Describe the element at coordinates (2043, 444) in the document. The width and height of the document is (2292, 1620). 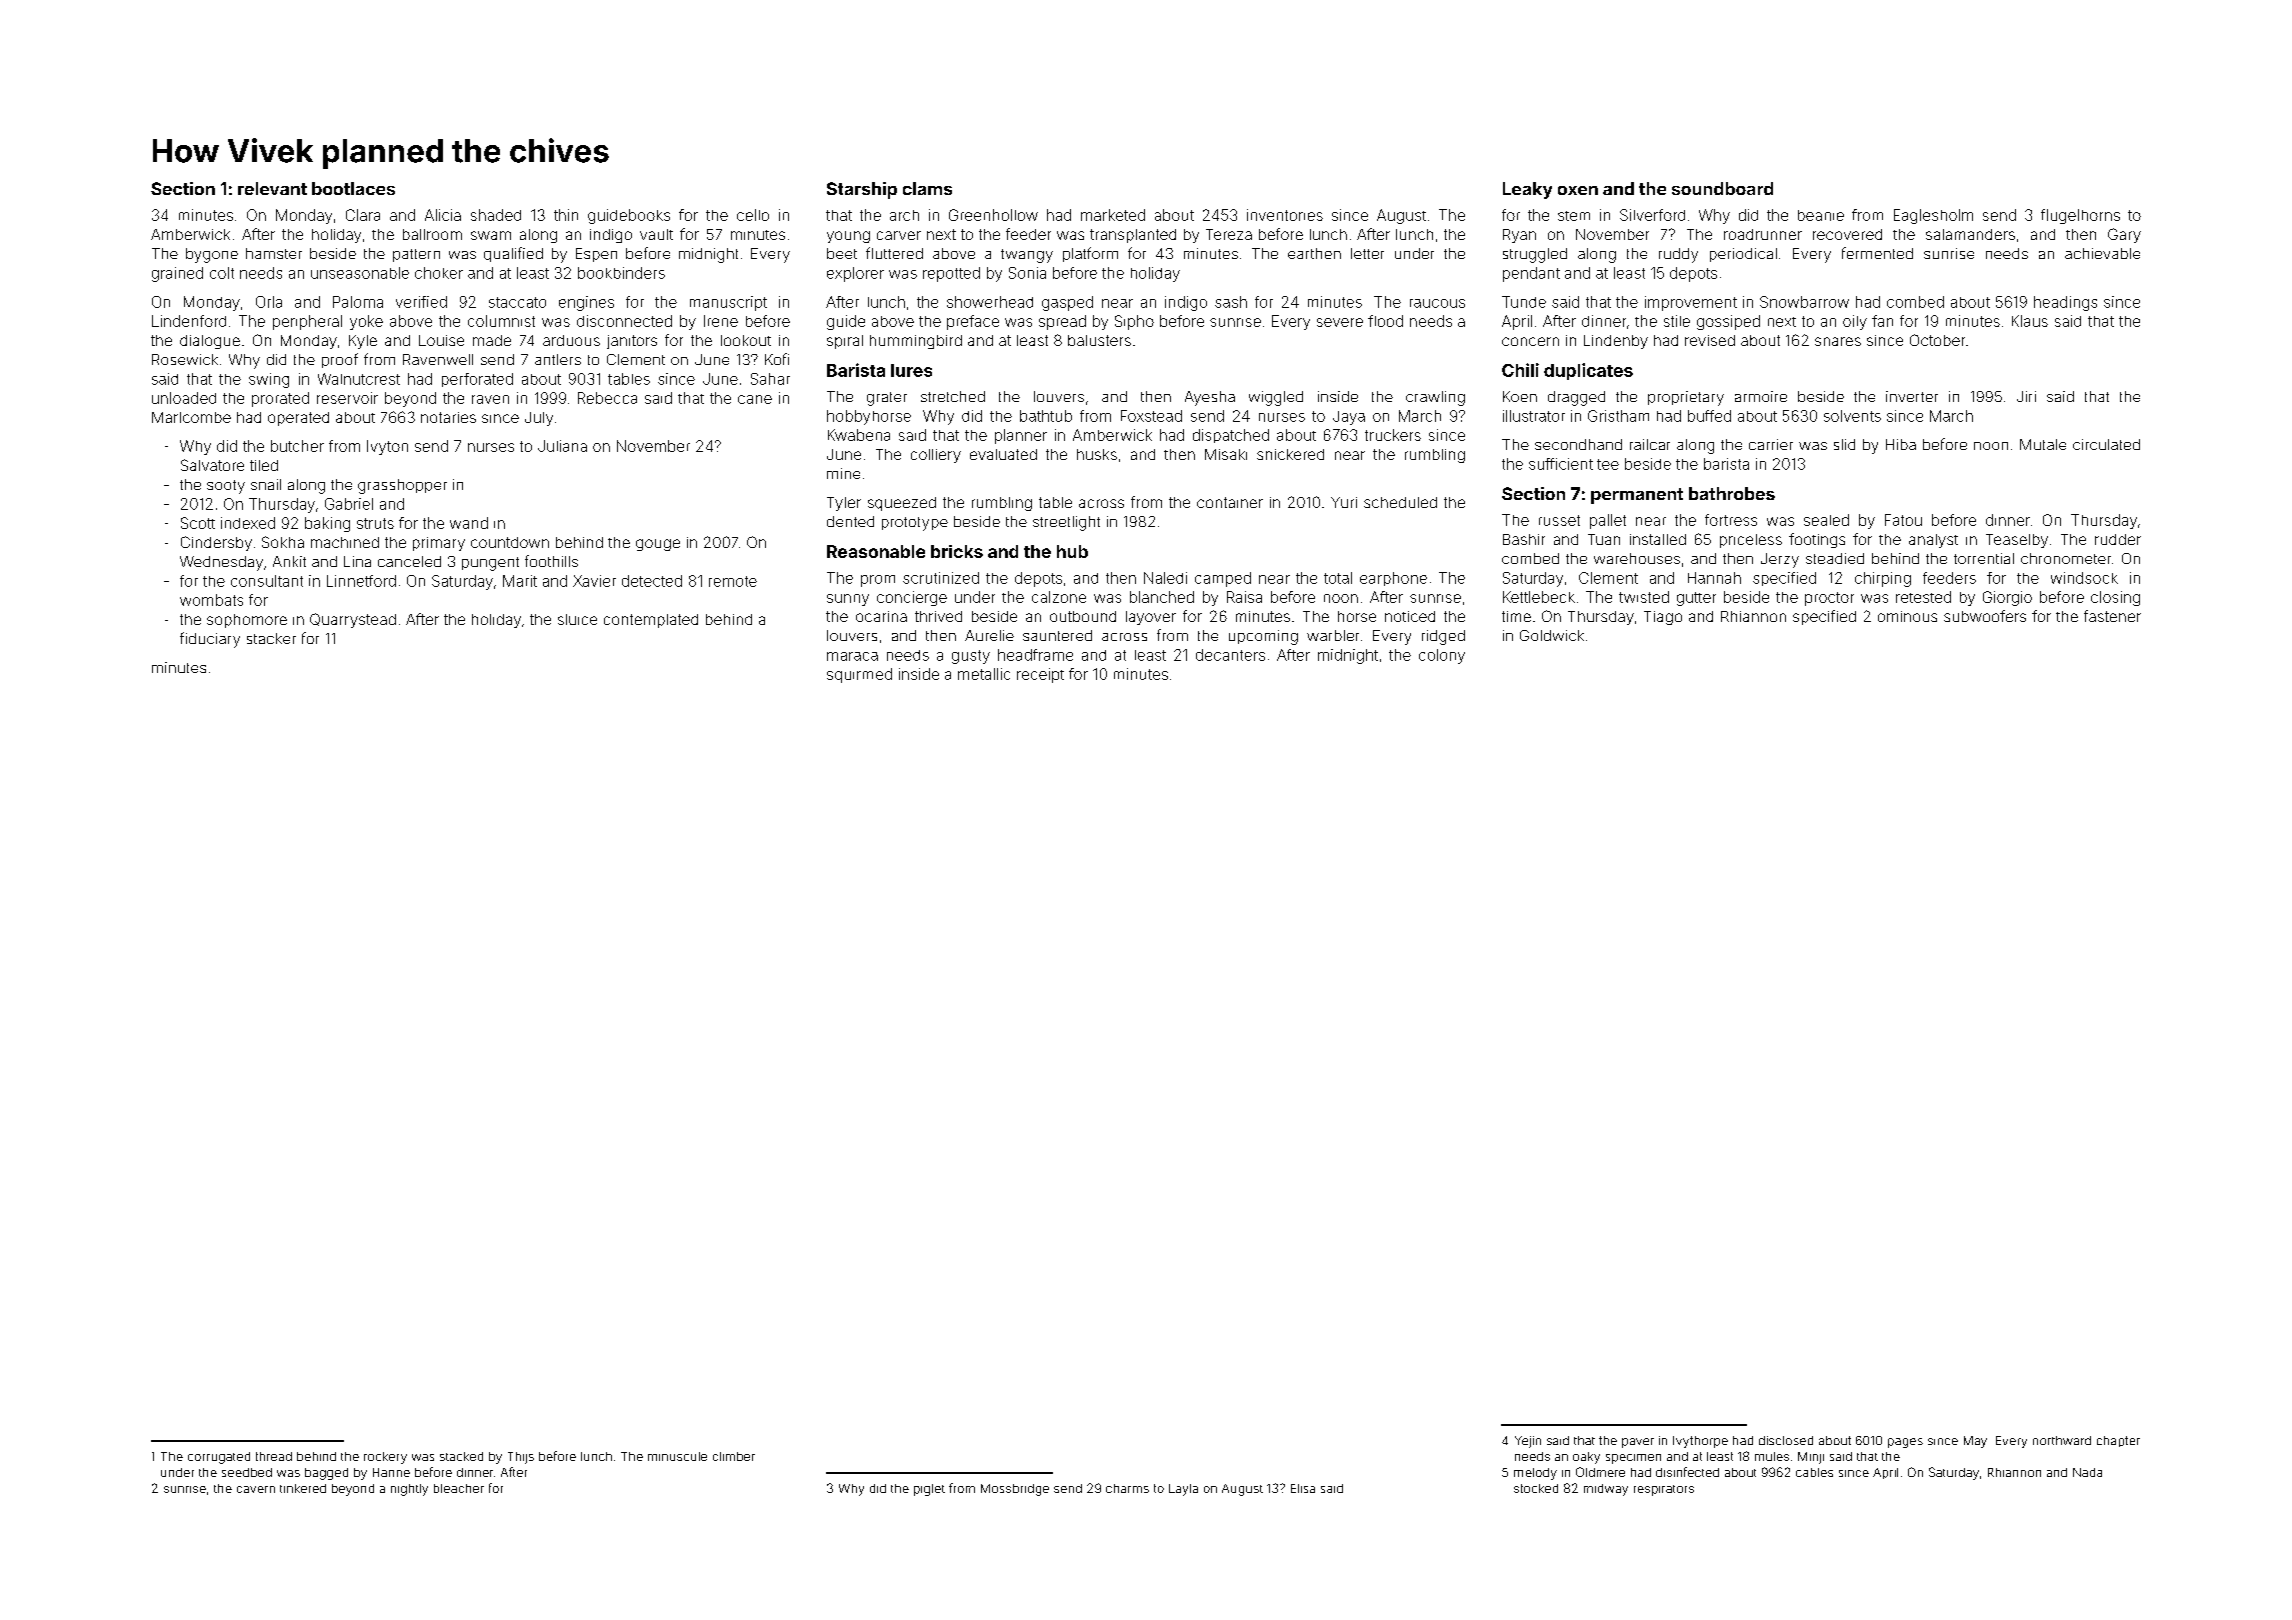
I see `Mutale` at that location.
